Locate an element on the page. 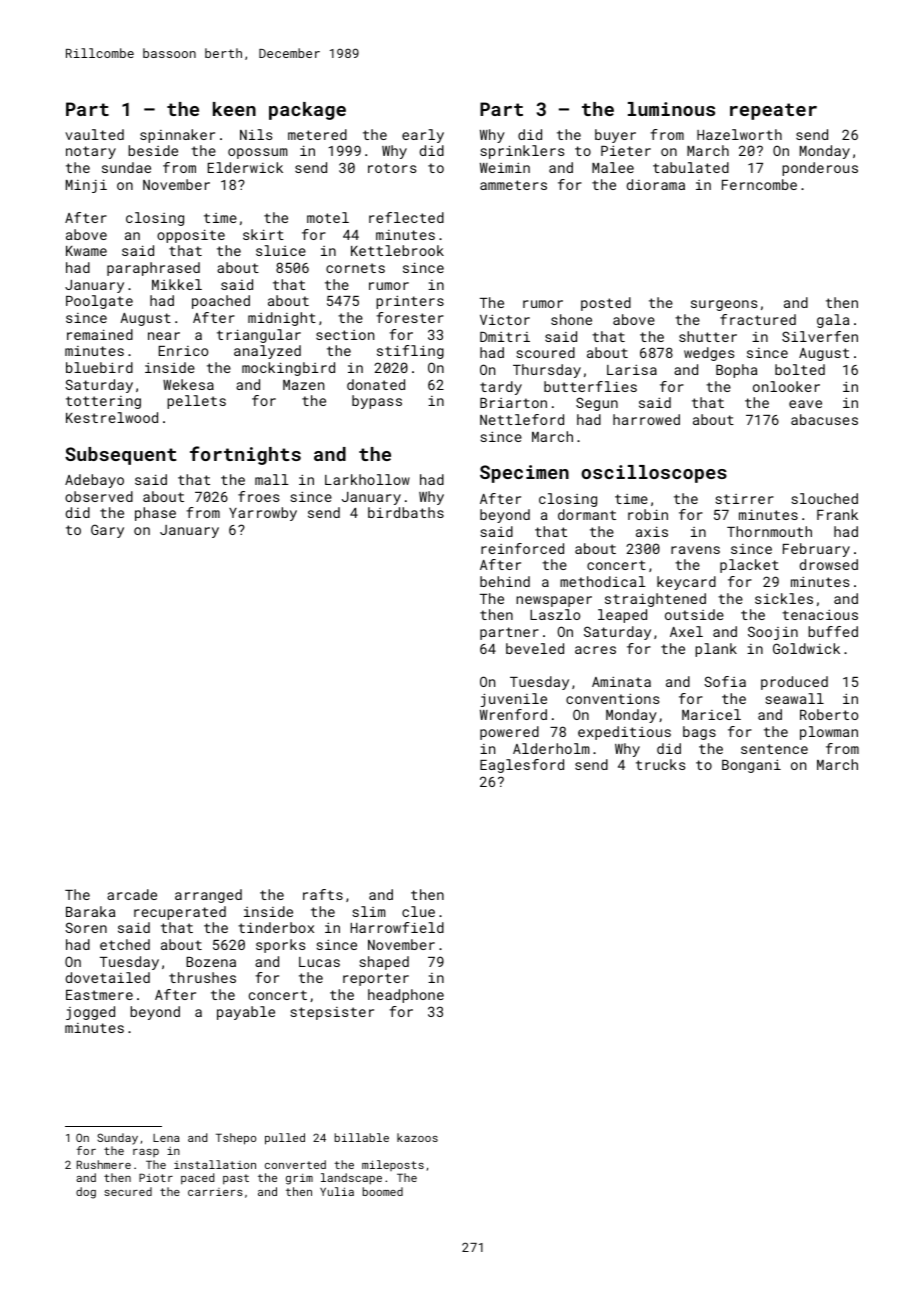  surgeons is located at coordinates (724, 305).
